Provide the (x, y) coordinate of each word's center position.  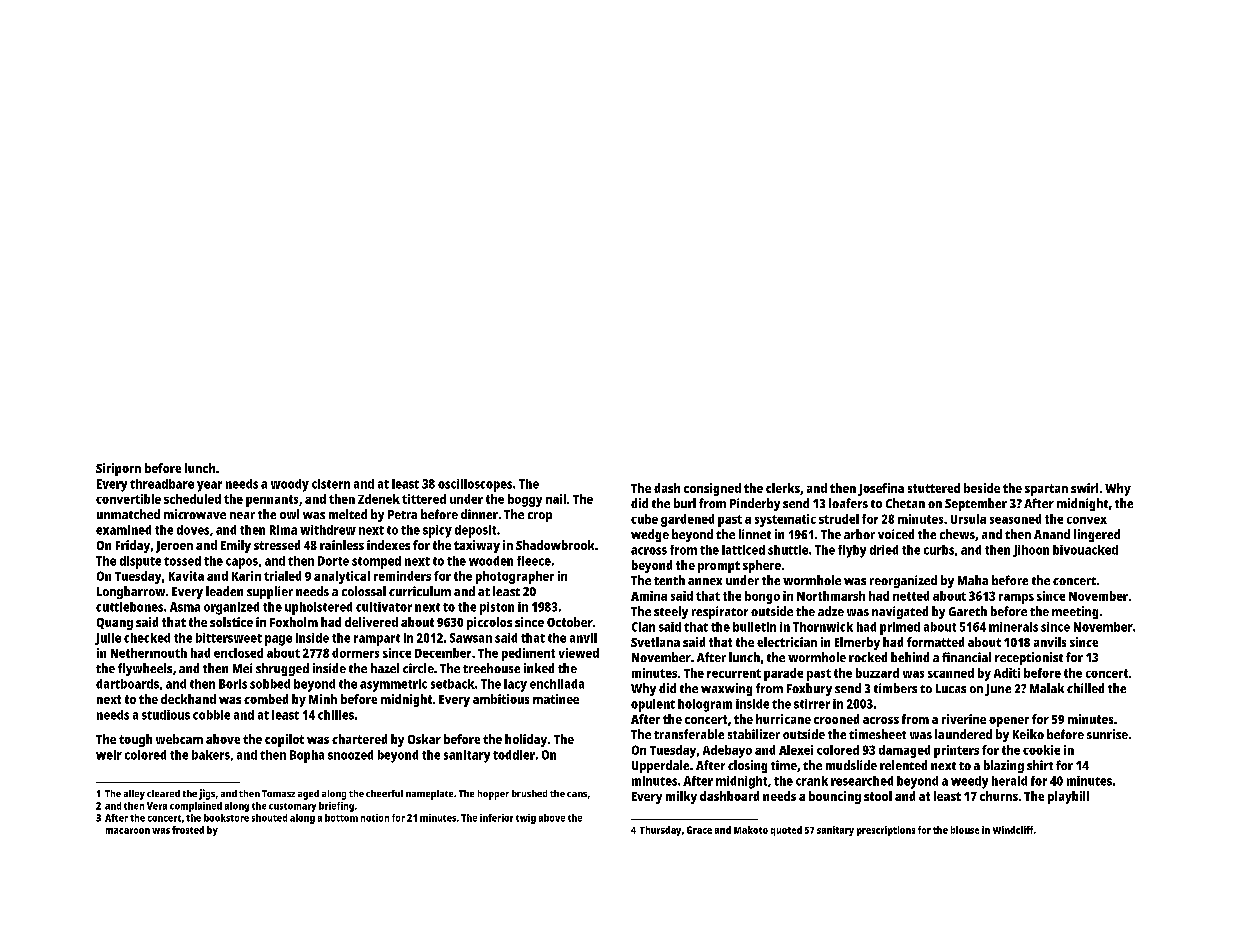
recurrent (734, 673)
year (209, 486)
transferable (689, 734)
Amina (649, 596)
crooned (836, 719)
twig (526, 819)
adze (831, 611)
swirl (1084, 488)
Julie (108, 639)
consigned (712, 489)
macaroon (128, 831)
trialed (282, 576)
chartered (359, 739)
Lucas (951, 688)
